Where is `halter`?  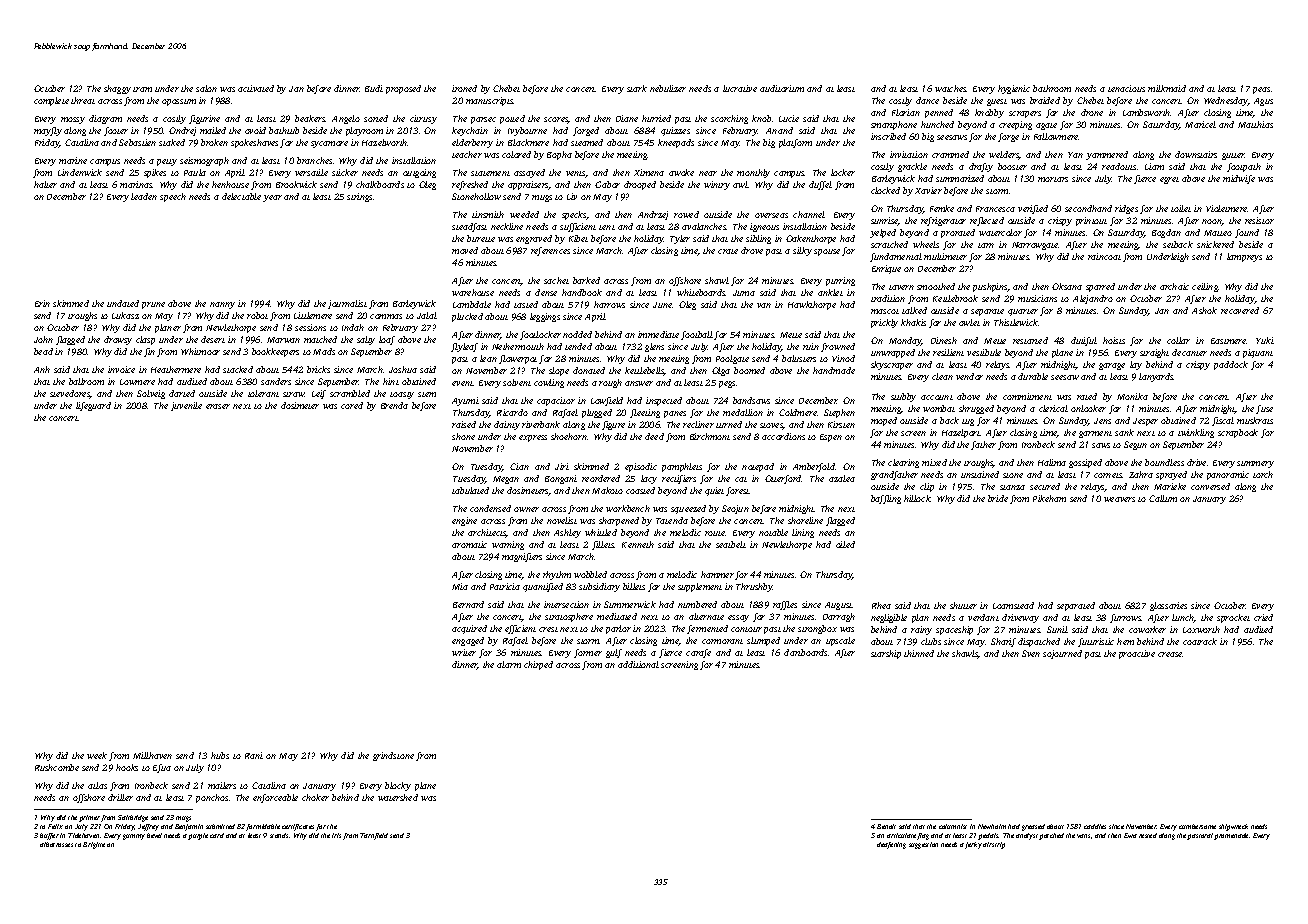 halter is located at coordinates (45, 184).
